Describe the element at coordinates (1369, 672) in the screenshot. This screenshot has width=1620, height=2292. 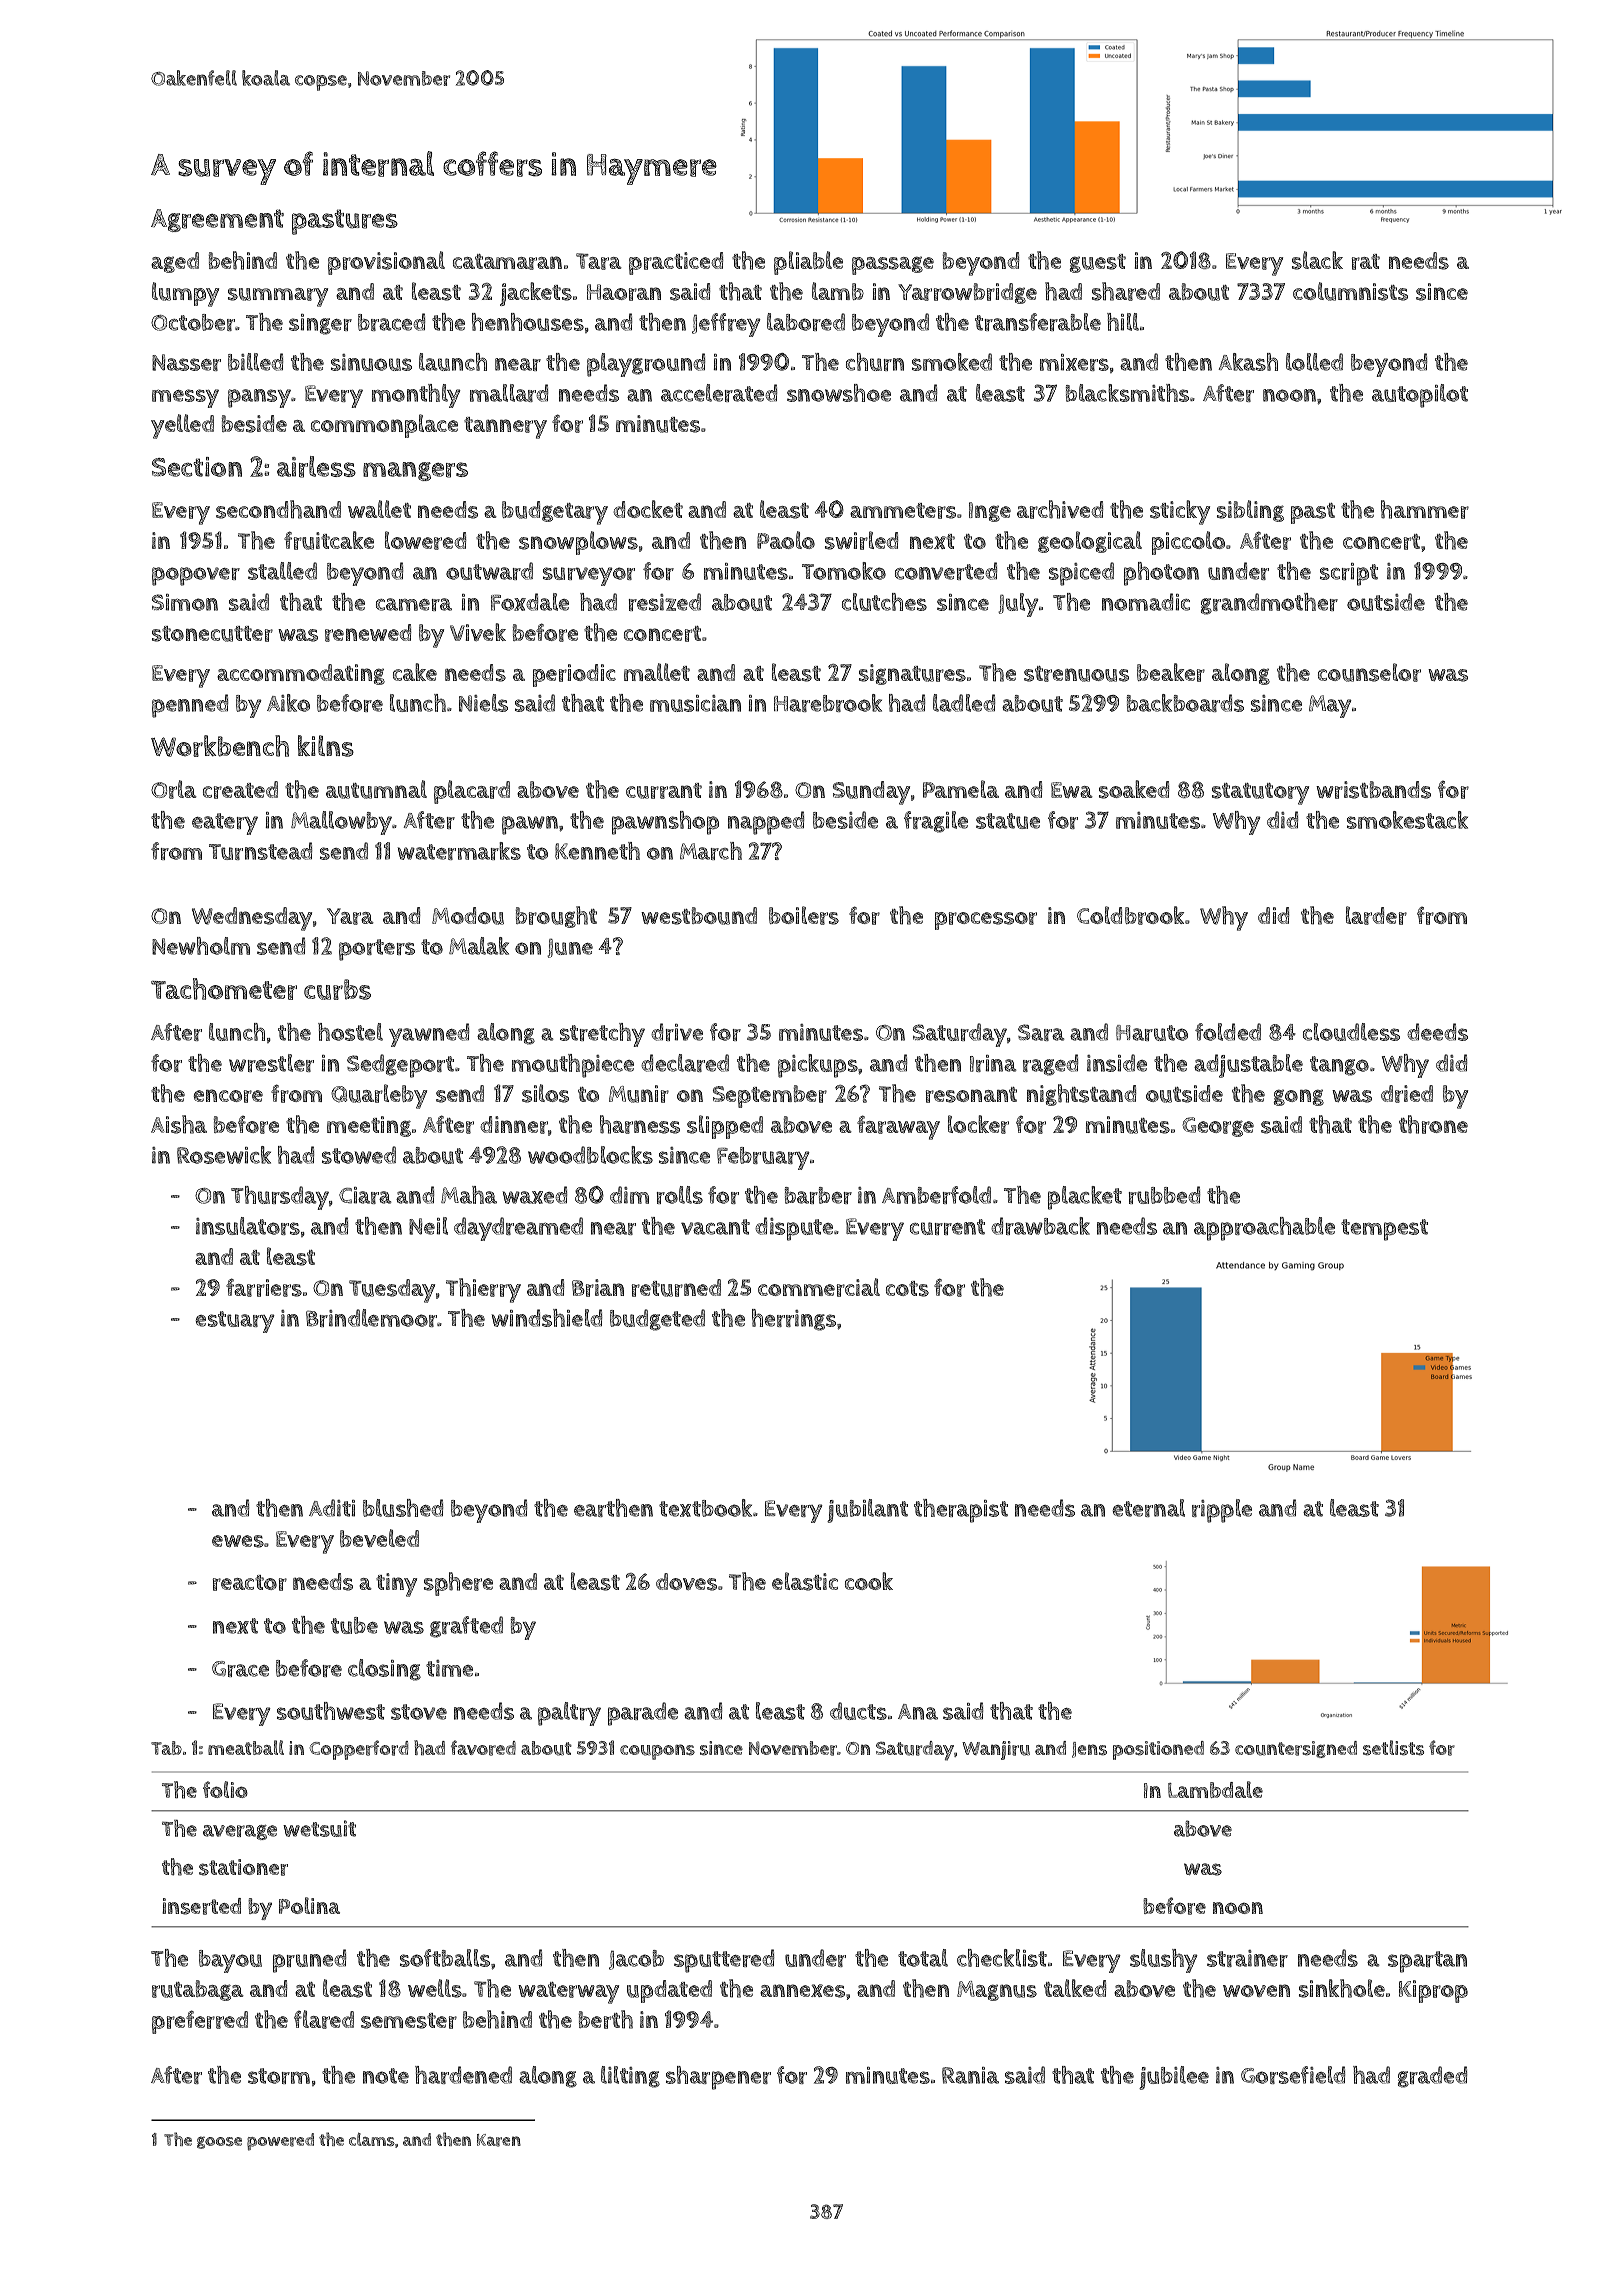
I see `counselor` at that location.
